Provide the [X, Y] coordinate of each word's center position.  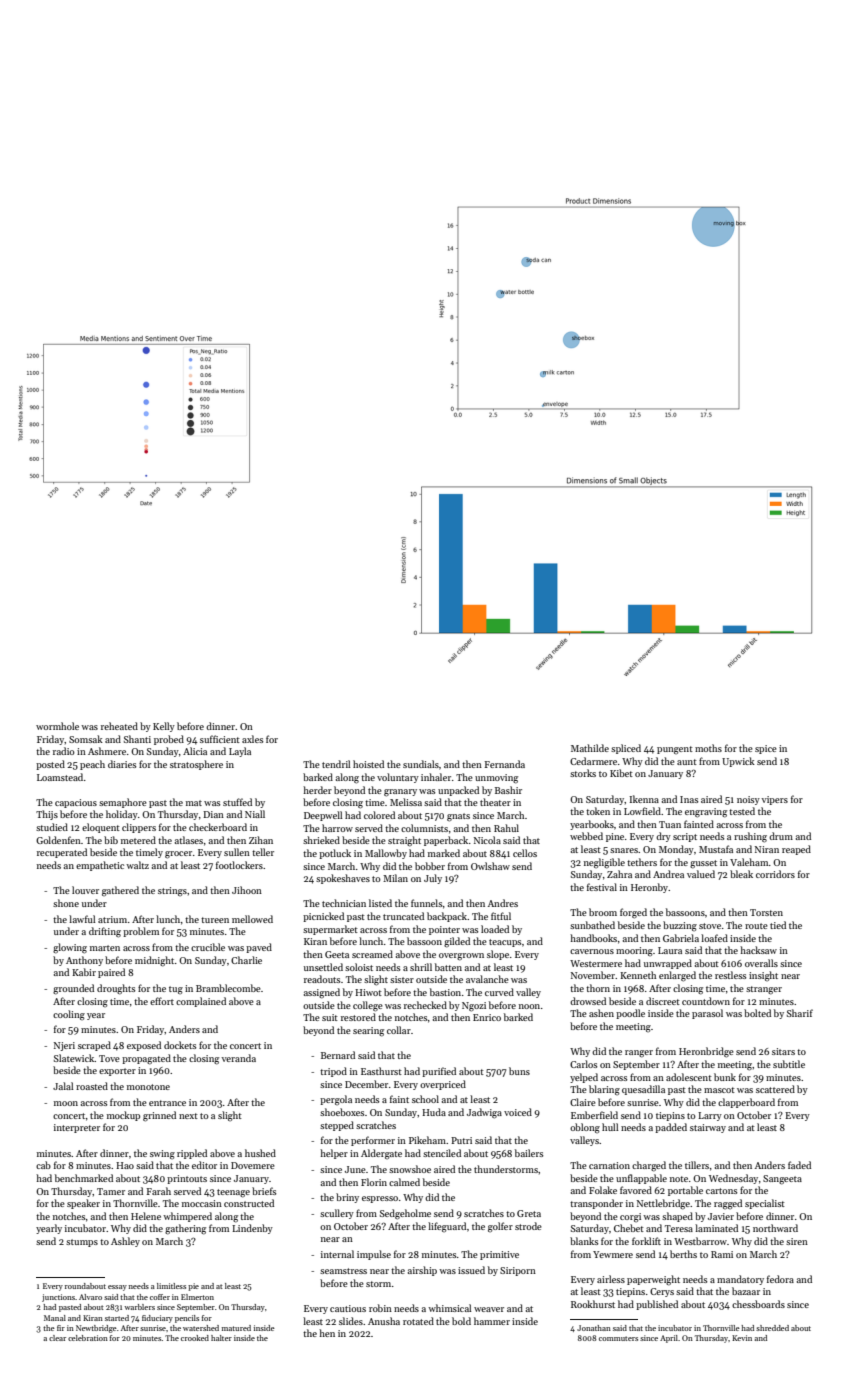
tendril [336, 764]
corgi [630, 1217]
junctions [58, 1298]
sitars [783, 1051]
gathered [120, 891]
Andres [503, 903]
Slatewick [74, 1058]
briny [347, 1198]
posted [50, 765]
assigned [322, 993]
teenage [233, 1193]
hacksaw [758, 950]
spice [766, 749]
